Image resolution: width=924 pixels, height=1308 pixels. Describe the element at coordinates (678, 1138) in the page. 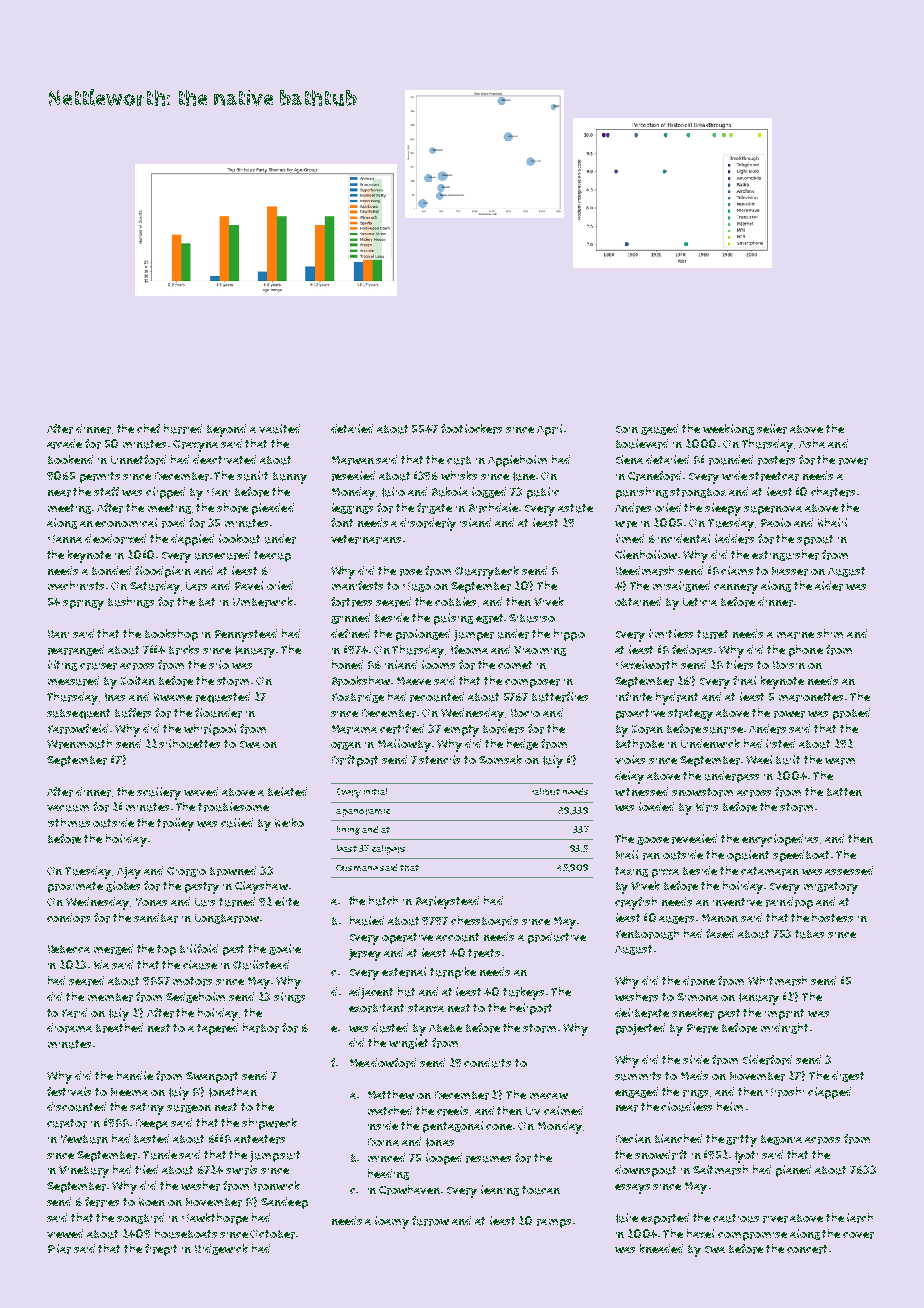

I see `blanched` at that location.
